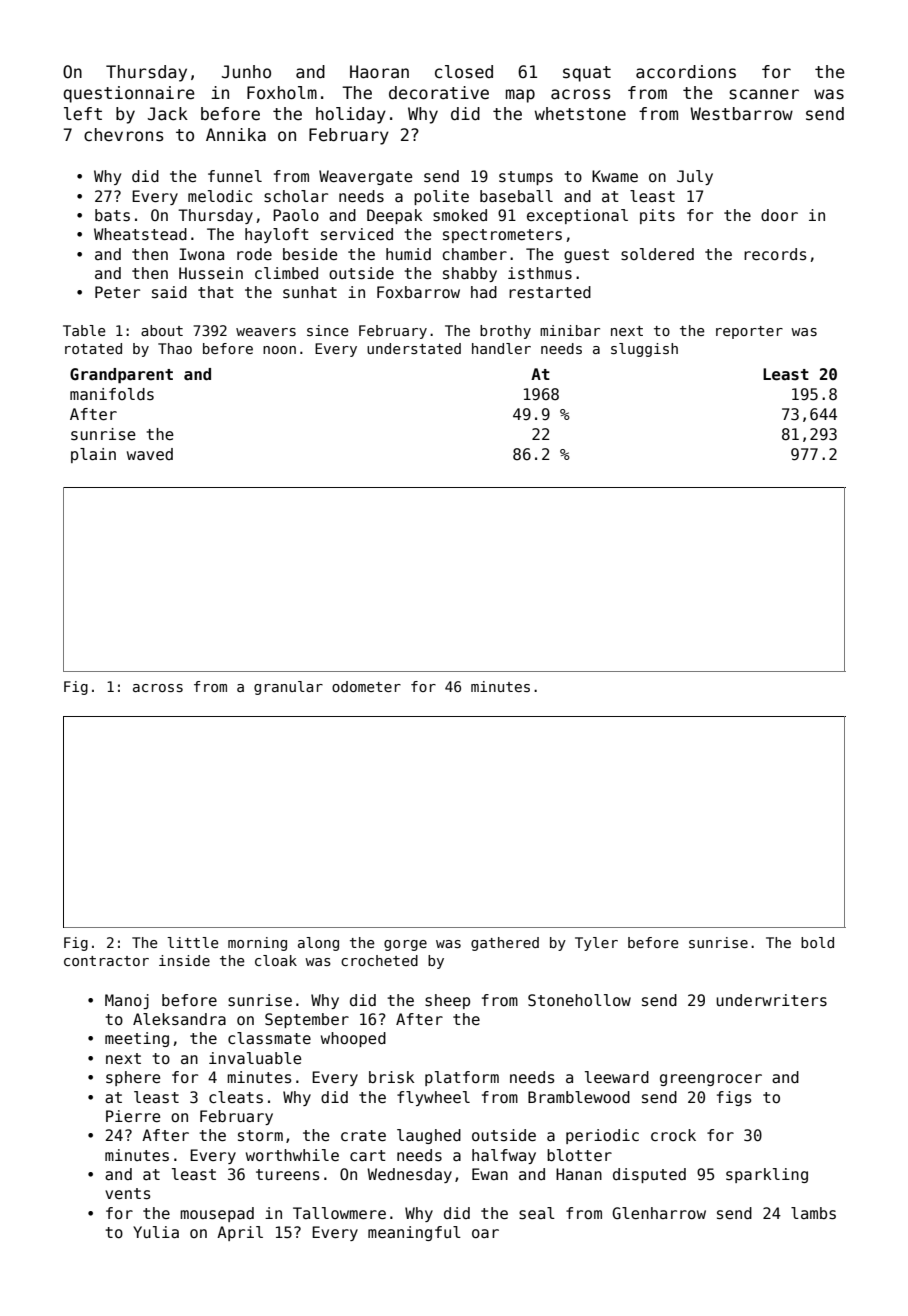 This image has width=908, height=1316. What do you see at coordinates (644, 350) in the image?
I see `sluggish` at bounding box center [644, 350].
